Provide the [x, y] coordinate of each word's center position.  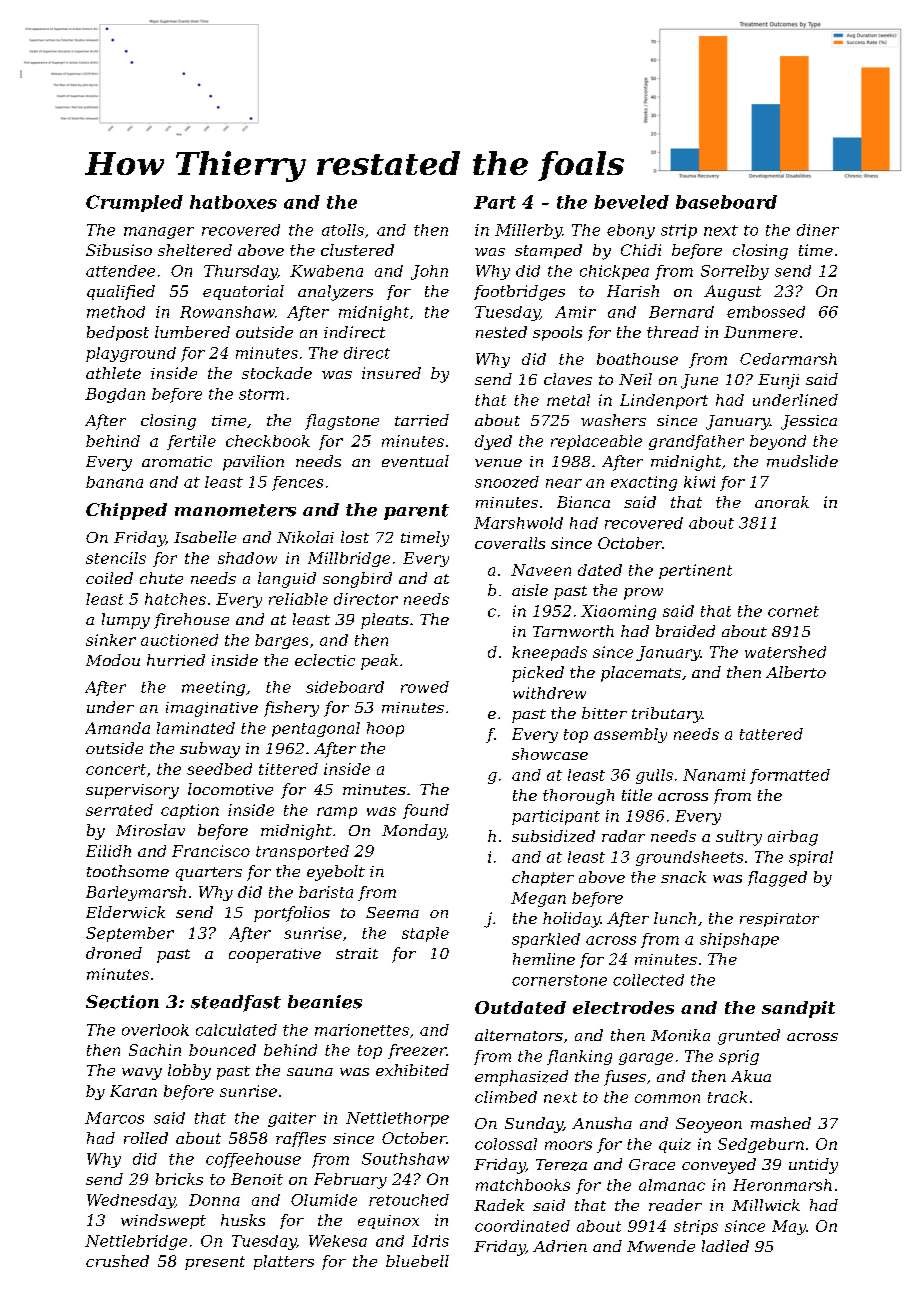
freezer [417, 1051]
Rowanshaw [227, 312]
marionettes [362, 1030]
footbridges [519, 293]
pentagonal [316, 729]
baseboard [726, 202]
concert [116, 769]
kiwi [699, 482]
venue [498, 463]
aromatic [177, 461]
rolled [146, 1138]
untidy [813, 1166]
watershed [785, 652]
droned [114, 953]
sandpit [798, 1009]
